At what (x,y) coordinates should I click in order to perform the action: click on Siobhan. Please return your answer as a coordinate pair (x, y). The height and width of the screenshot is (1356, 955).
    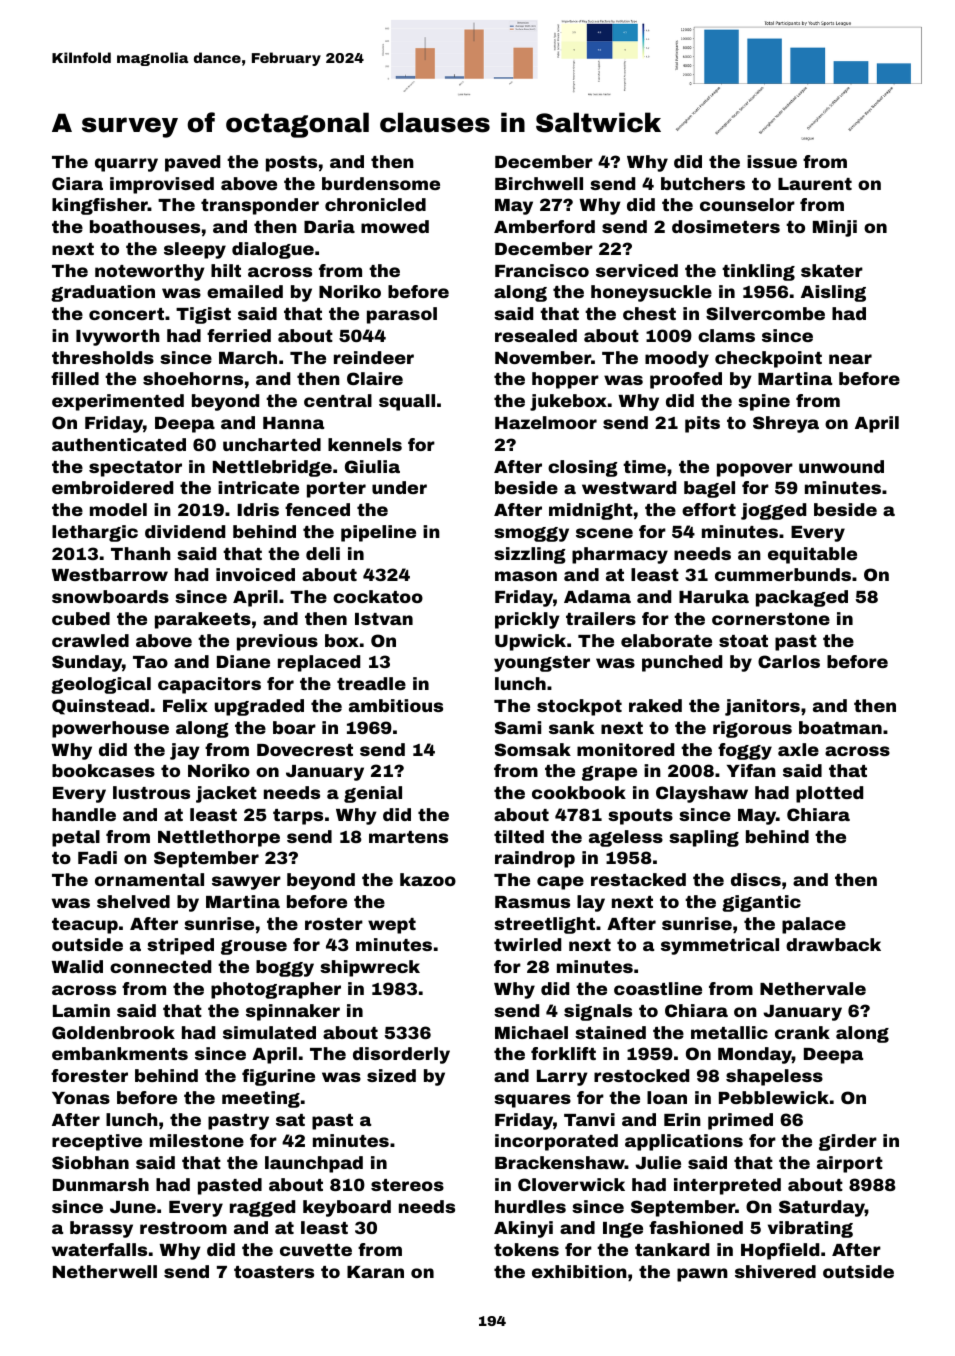
    Looking at the image, I should click on (90, 1162).
